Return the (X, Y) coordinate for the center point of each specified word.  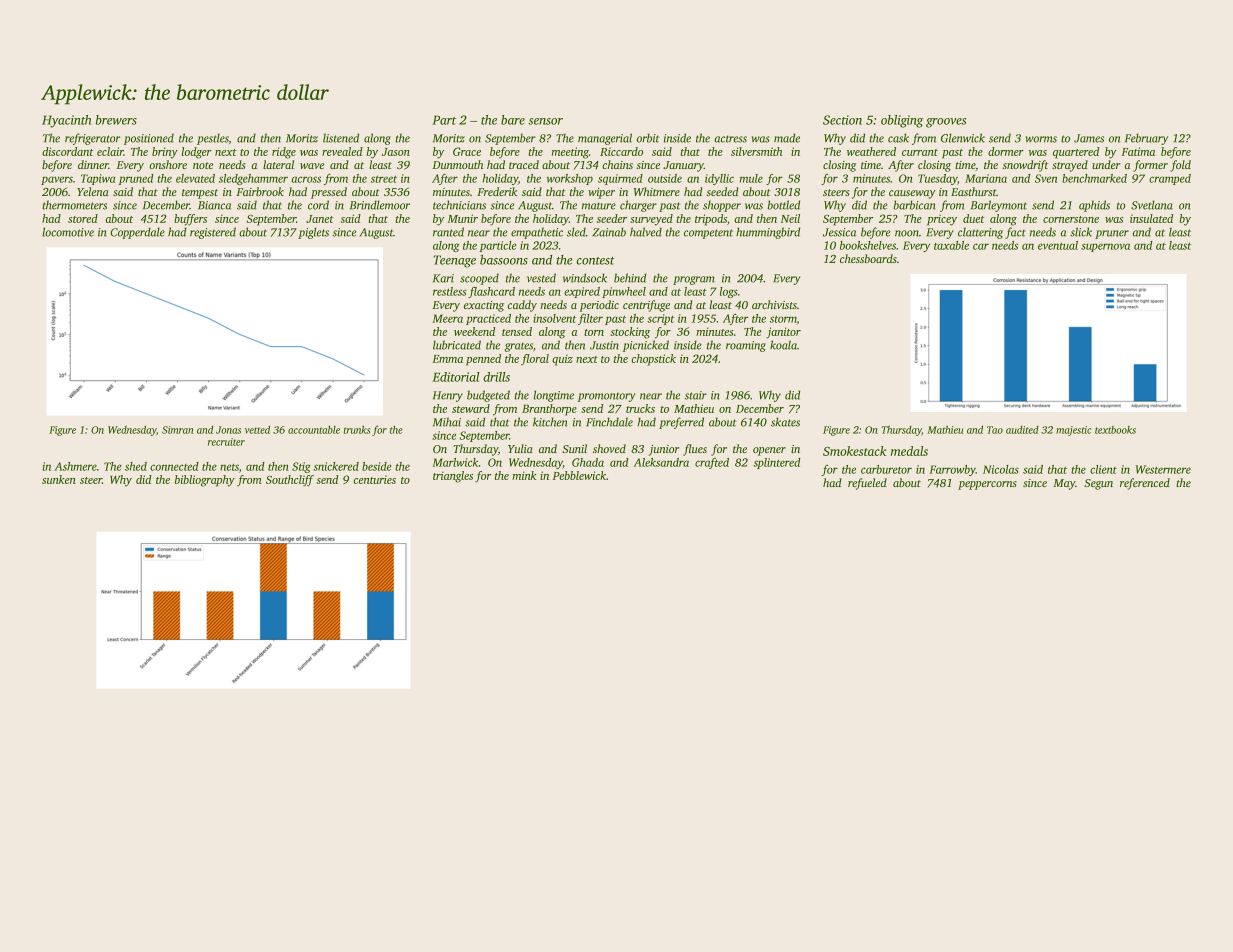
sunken (59, 479)
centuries (374, 480)
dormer (1006, 151)
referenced (1145, 484)
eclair (110, 151)
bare (513, 120)
